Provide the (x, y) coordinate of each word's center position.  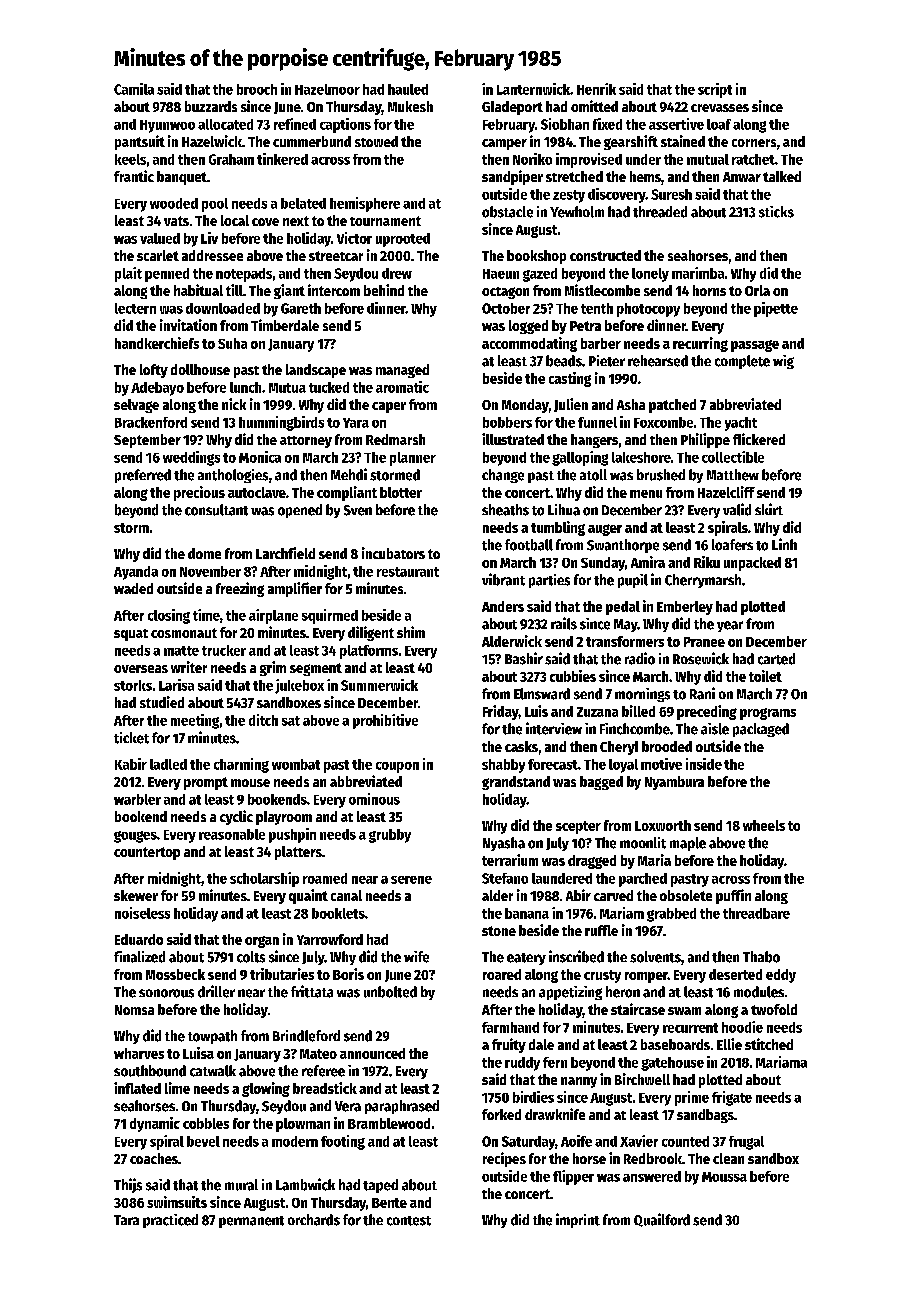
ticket (131, 738)
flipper (573, 1177)
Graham (231, 159)
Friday (501, 712)
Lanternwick (533, 89)
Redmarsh (395, 439)
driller (216, 991)
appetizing (570, 993)
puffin (733, 896)
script (715, 90)
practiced (170, 1221)
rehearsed (658, 361)
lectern (135, 308)
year (730, 626)
